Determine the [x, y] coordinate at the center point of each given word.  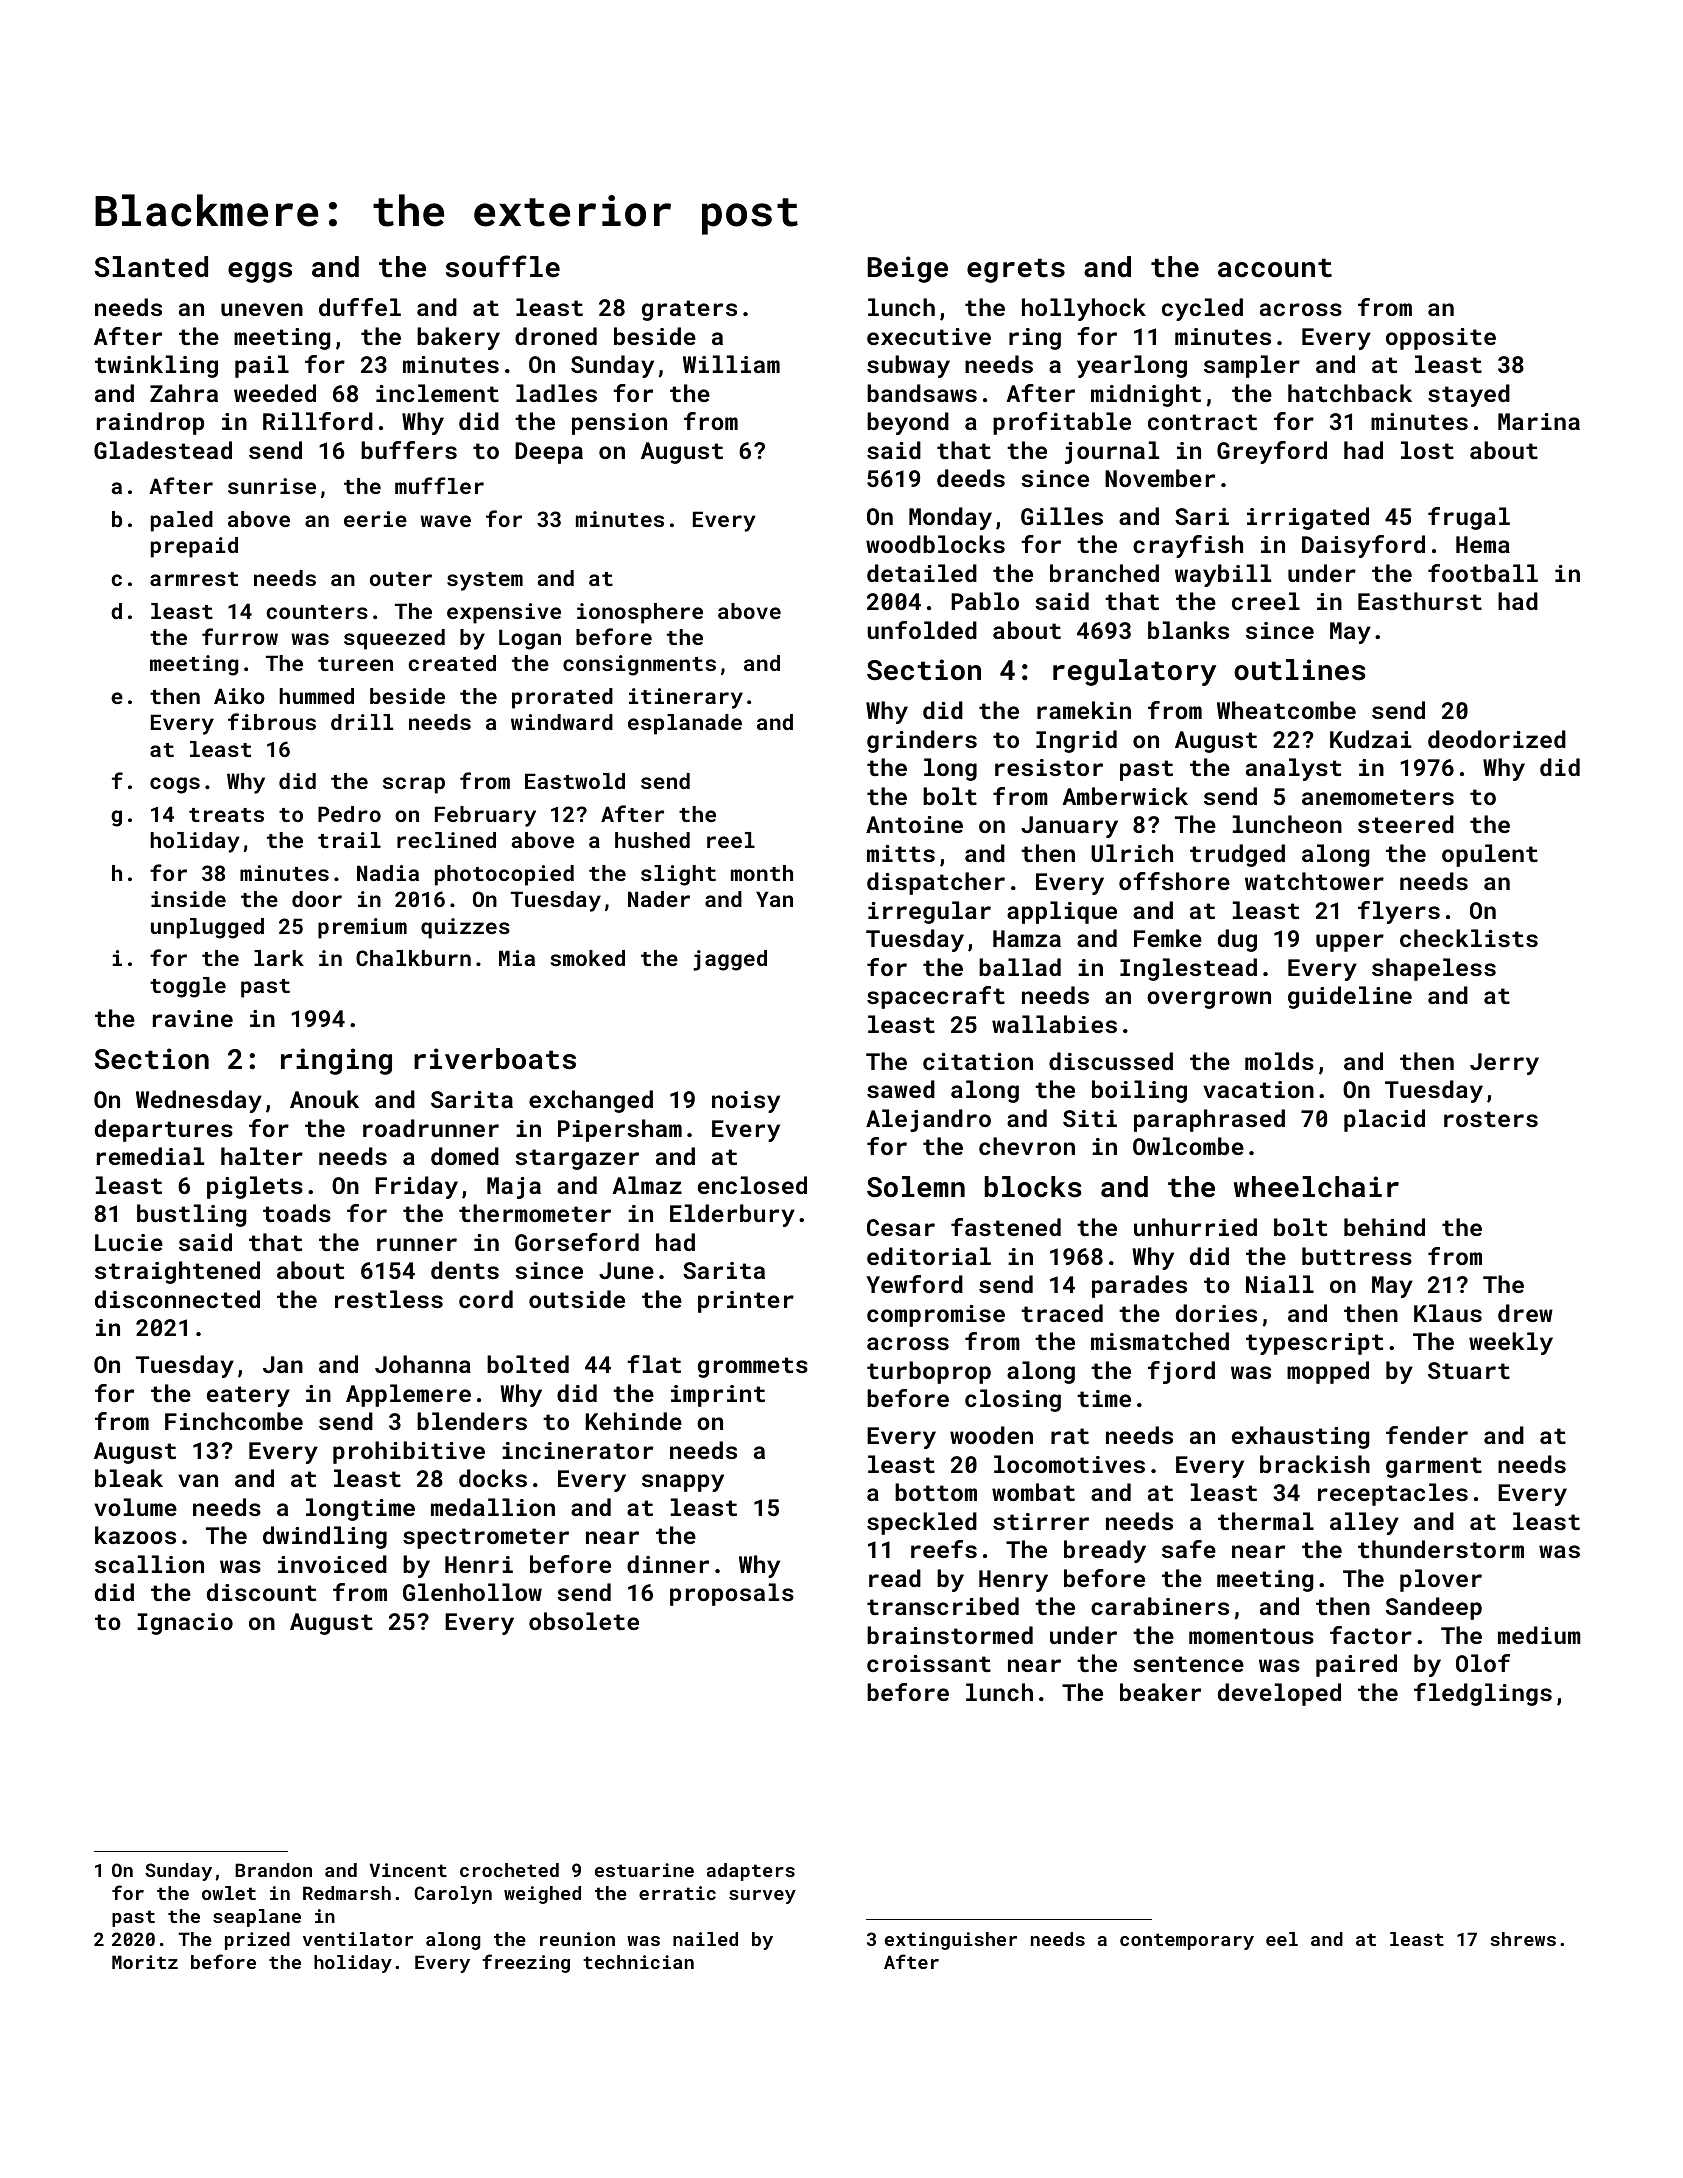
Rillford [318, 421]
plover [1441, 1580]
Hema [1483, 544]
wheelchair [1316, 1187]
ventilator [358, 1939]
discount [261, 1592]
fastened [1006, 1227]
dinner [668, 1564]
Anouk [324, 1099]
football [1483, 573]
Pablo [985, 601]
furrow [240, 636]
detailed [922, 573]
